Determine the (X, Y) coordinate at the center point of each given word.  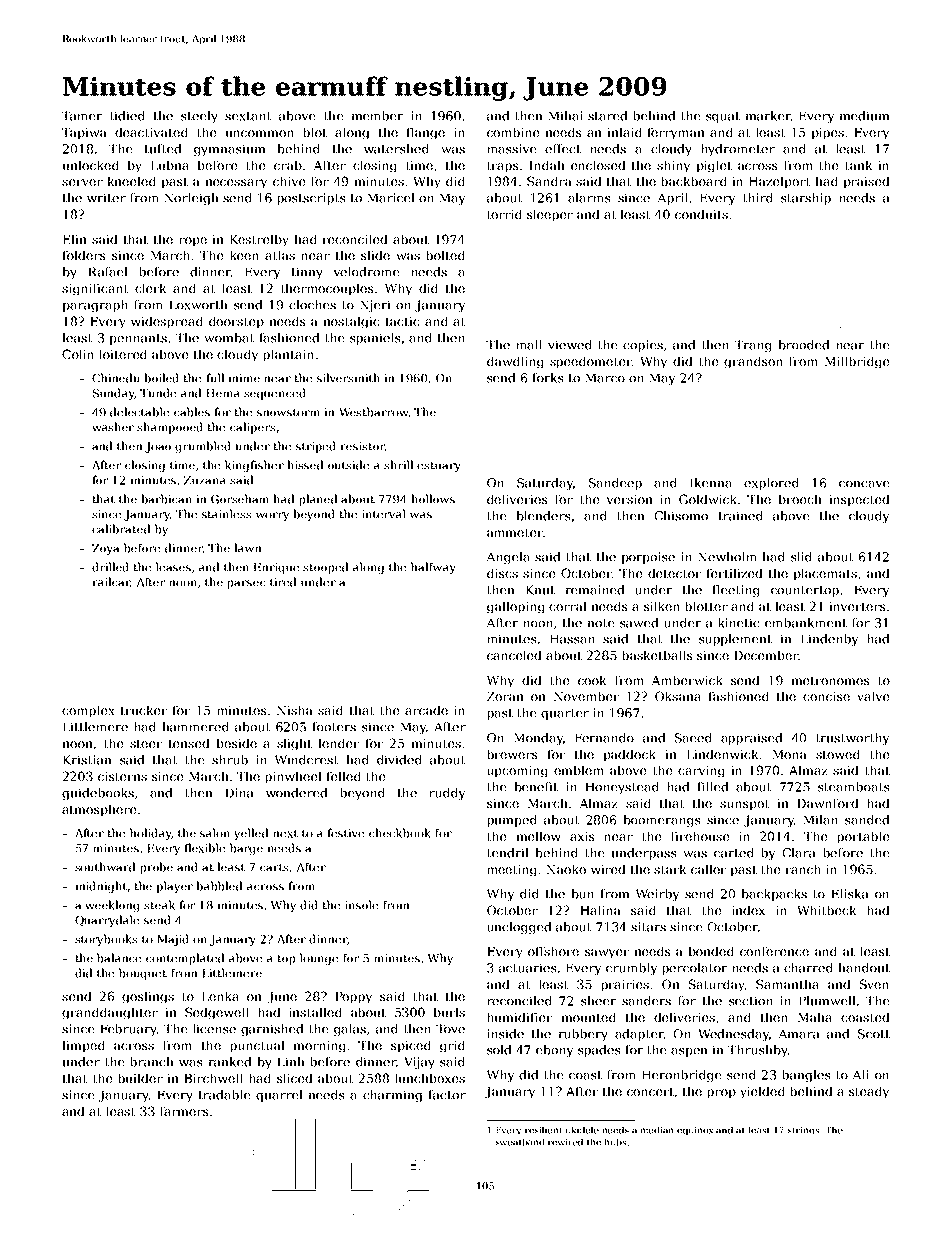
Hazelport (780, 182)
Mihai (565, 116)
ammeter (515, 532)
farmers (184, 1111)
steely (199, 117)
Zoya (105, 549)
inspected (859, 500)
